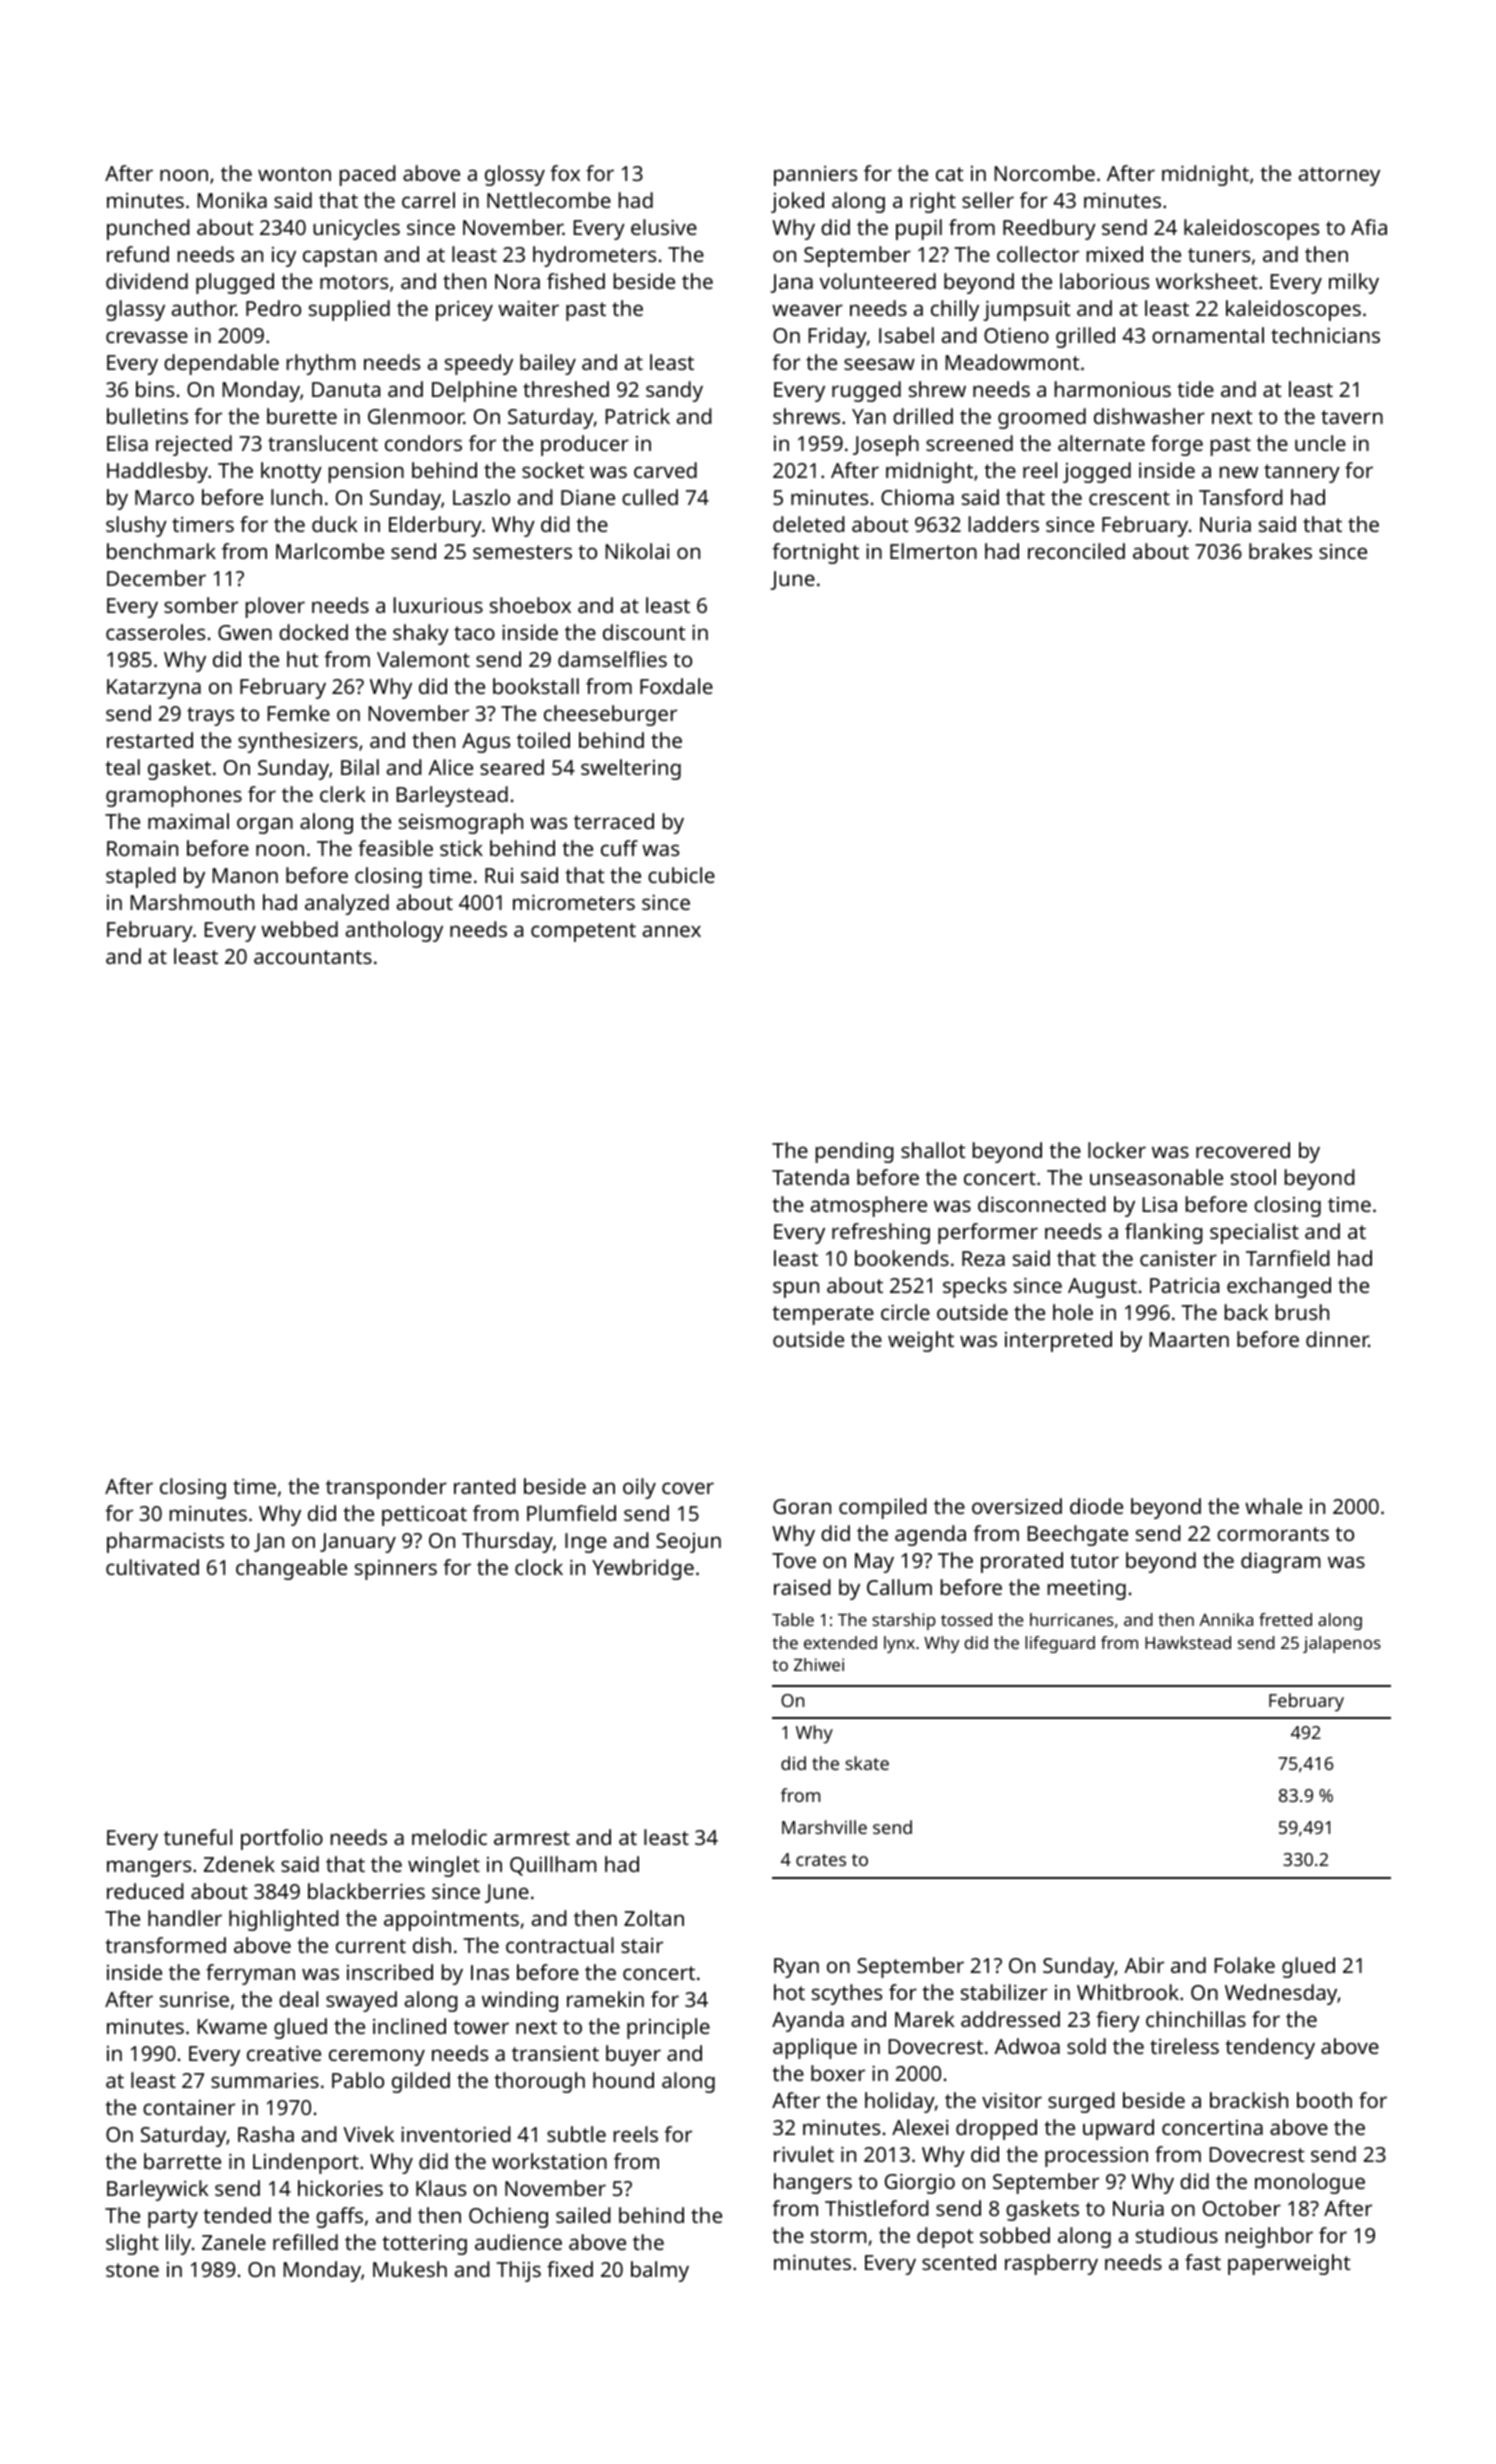 The image size is (1496, 2464). Describe the element at coordinates (1337, 1339) in the screenshot. I see `dinner` at that location.
